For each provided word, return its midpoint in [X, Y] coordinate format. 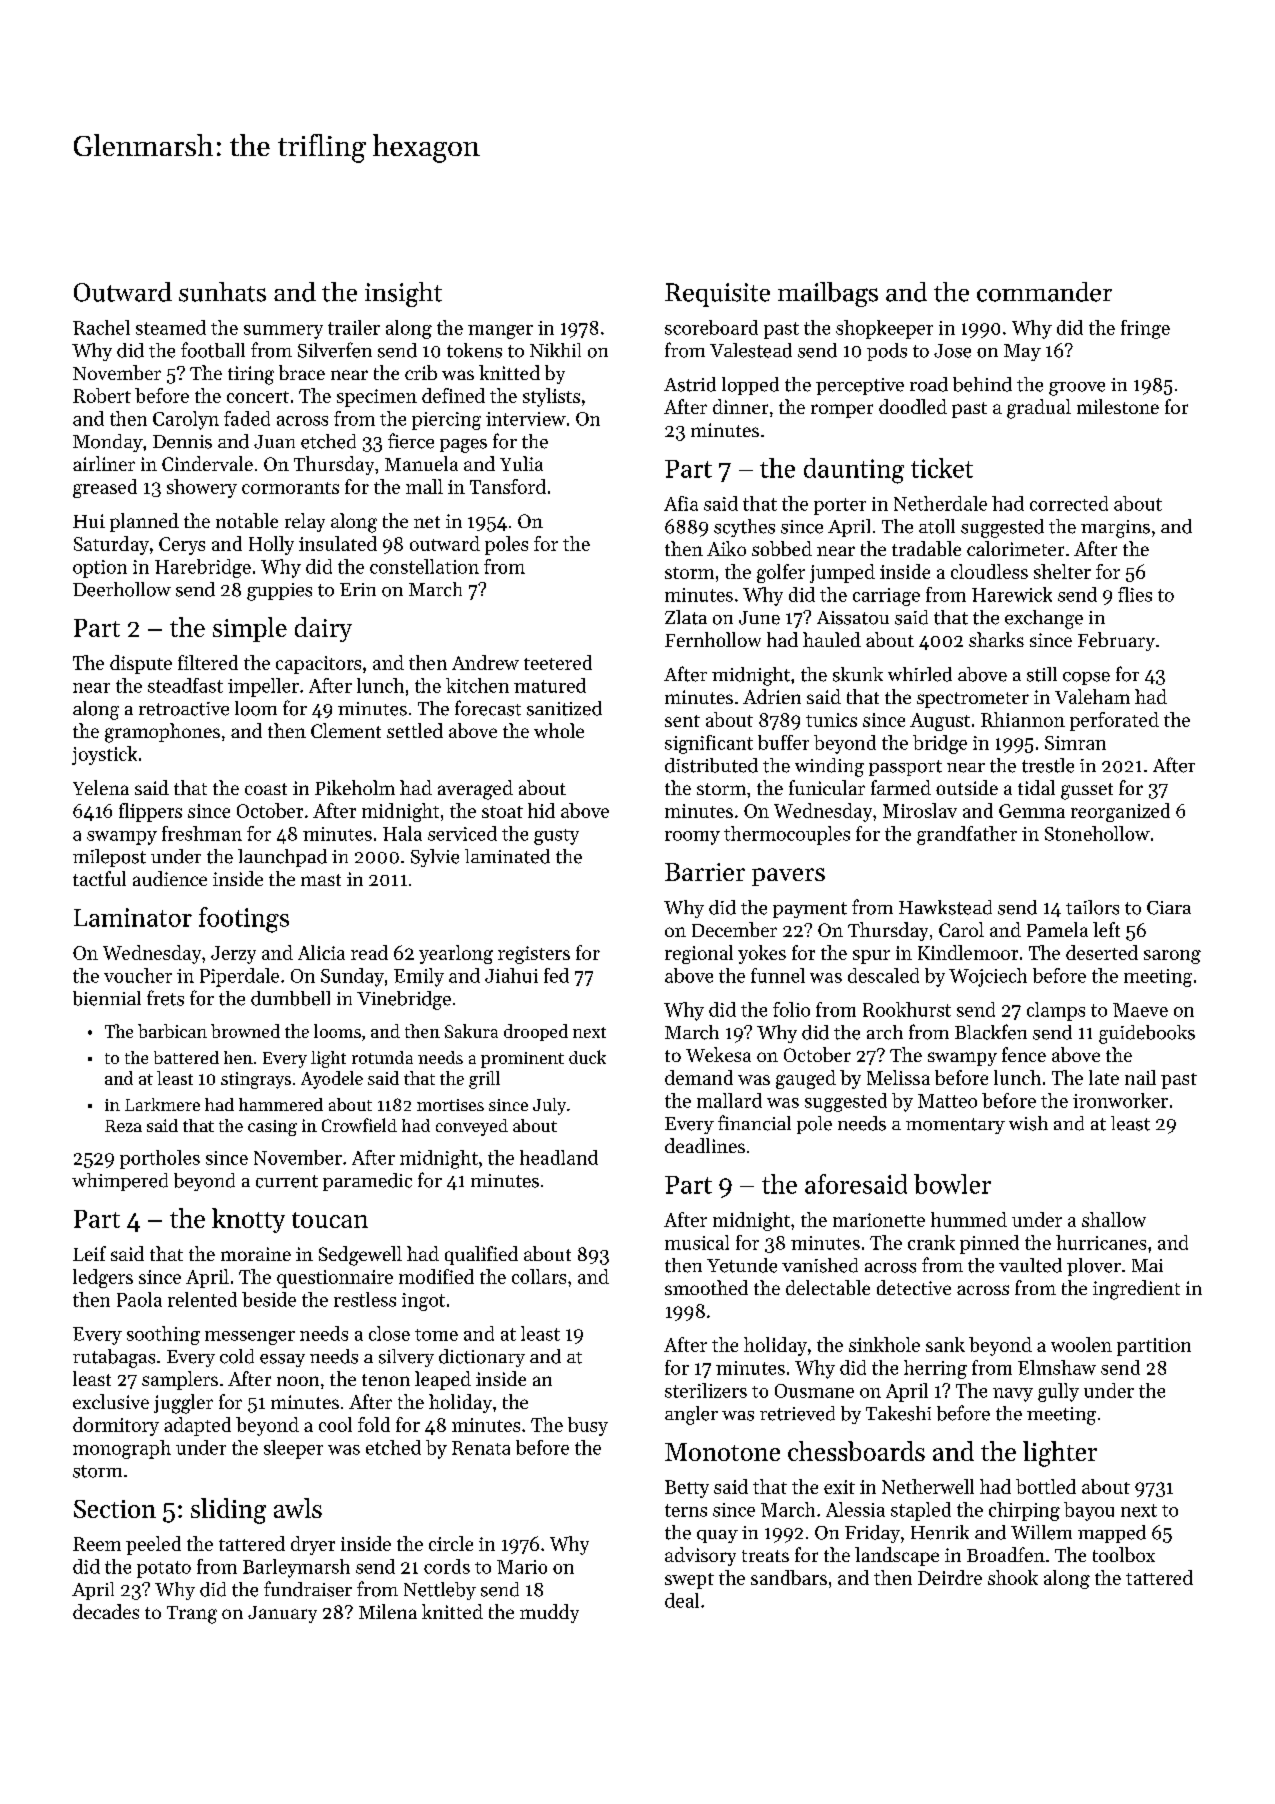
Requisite [717, 295]
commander [1044, 292]
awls [298, 1508]
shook [1013, 1577]
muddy [549, 1613]
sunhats [222, 292]
